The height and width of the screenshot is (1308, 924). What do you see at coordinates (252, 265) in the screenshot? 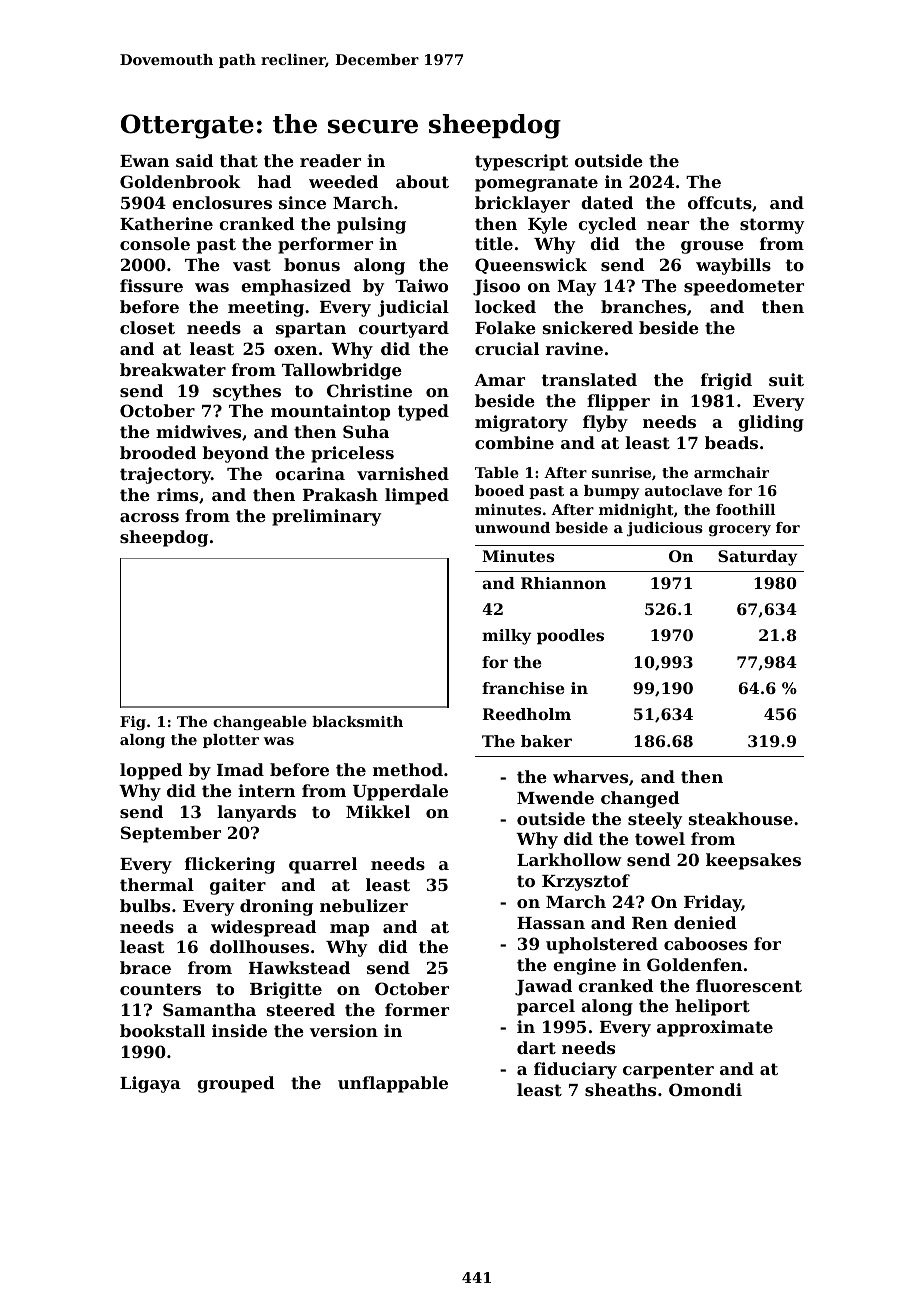
I see `vast` at bounding box center [252, 265].
